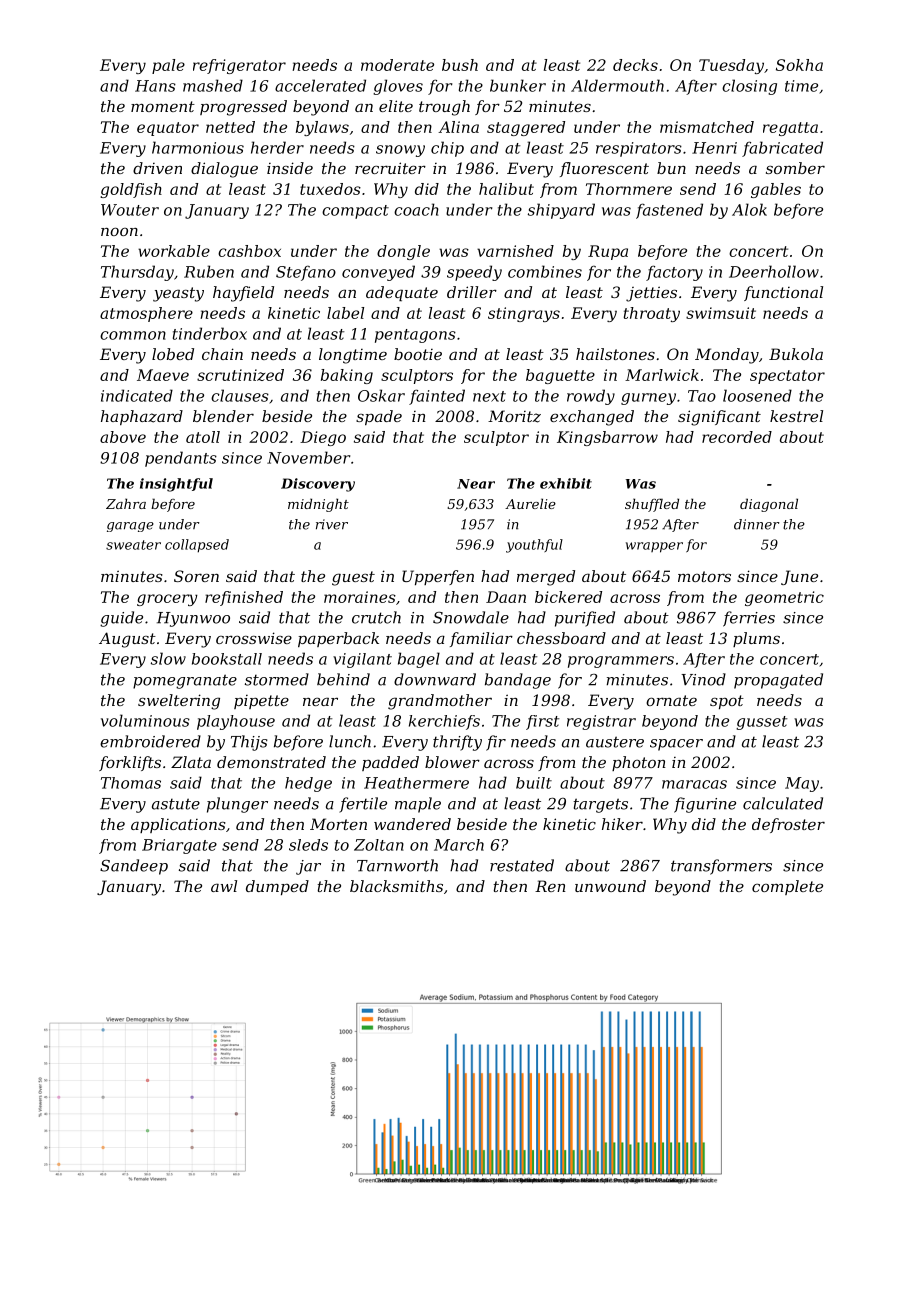  What do you see at coordinates (397, 65) in the page?
I see `moderate` at bounding box center [397, 65].
